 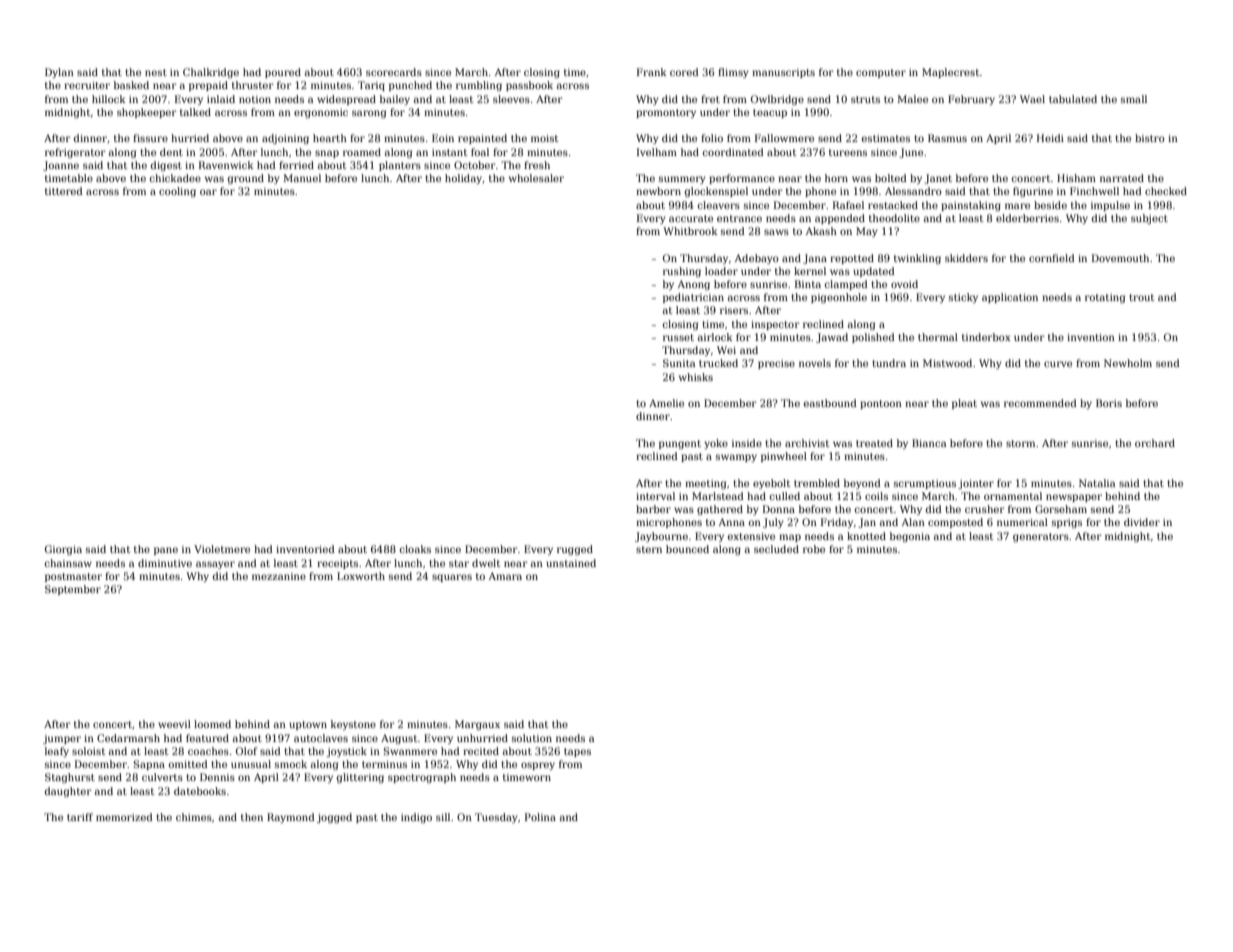 What do you see at coordinates (64, 191) in the screenshot?
I see `tittered` at bounding box center [64, 191].
